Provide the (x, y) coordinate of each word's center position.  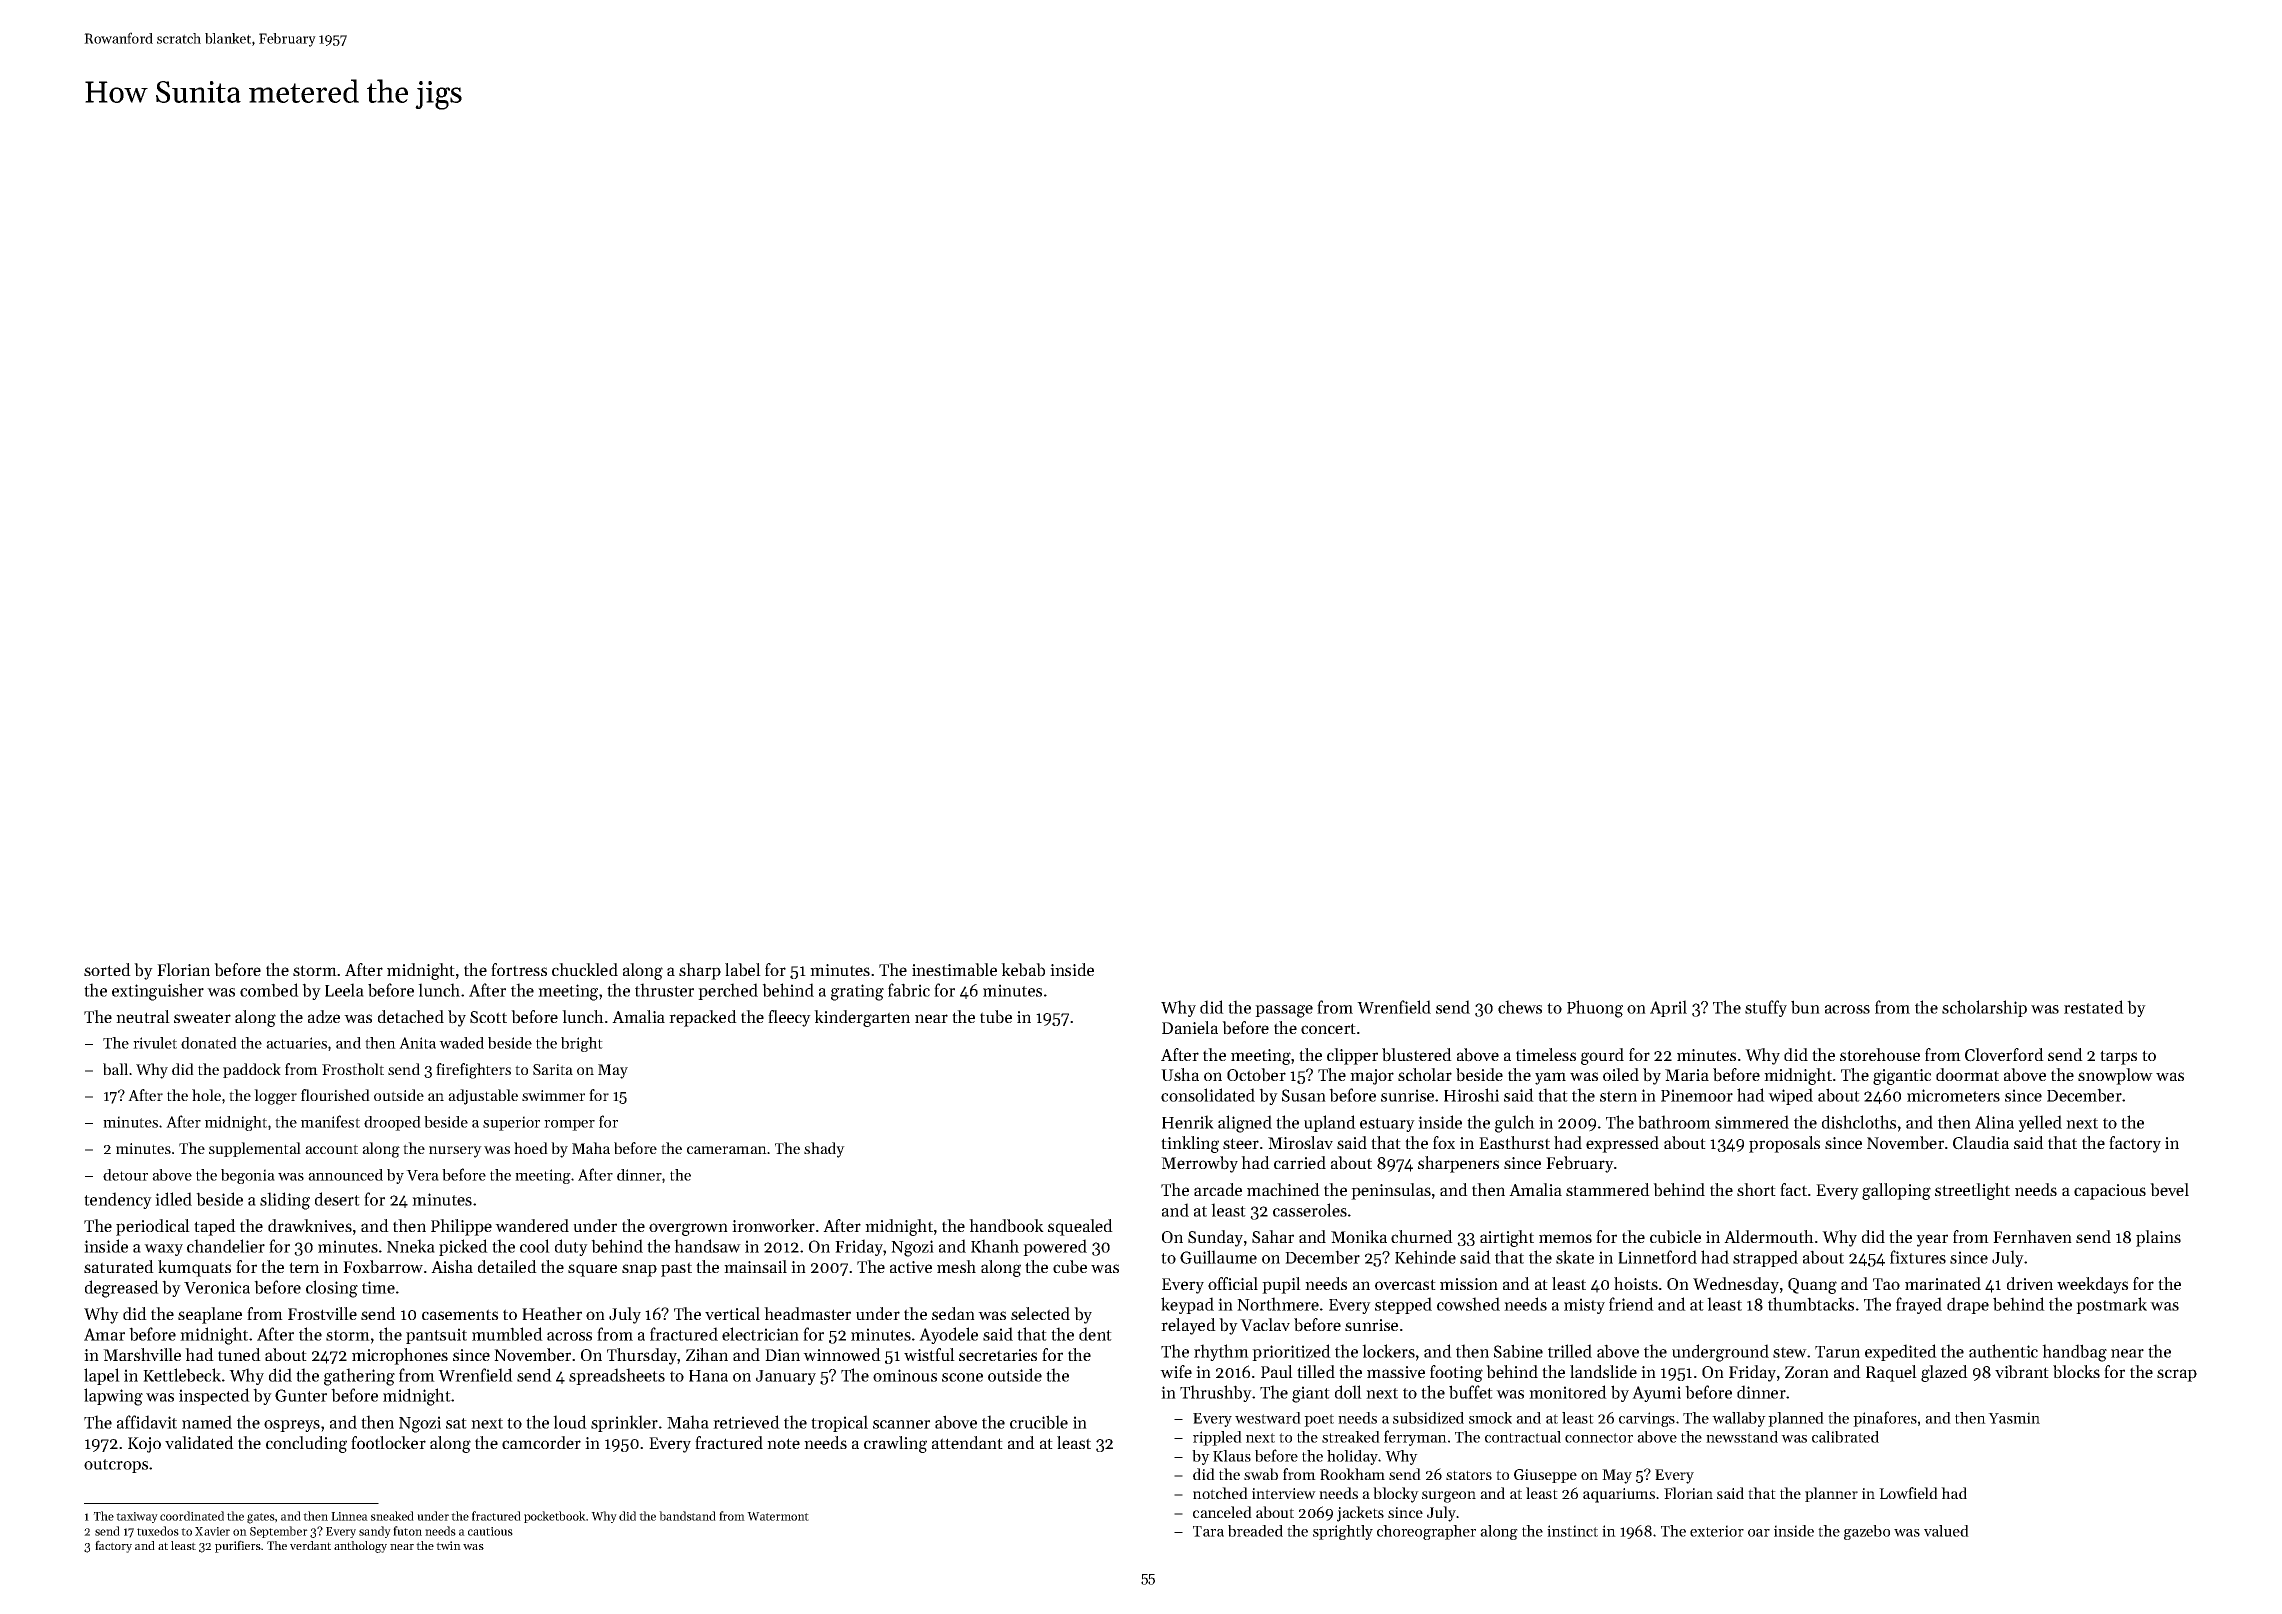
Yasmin (2014, 1418)
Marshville (142, 1354)
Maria (1687, 1075)
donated (209, 1043)
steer (1241, 1143)
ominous (905, 1375)
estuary (1387, 1125)
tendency (118, 1200)
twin (448, 1545)
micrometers (1953, 1095)
